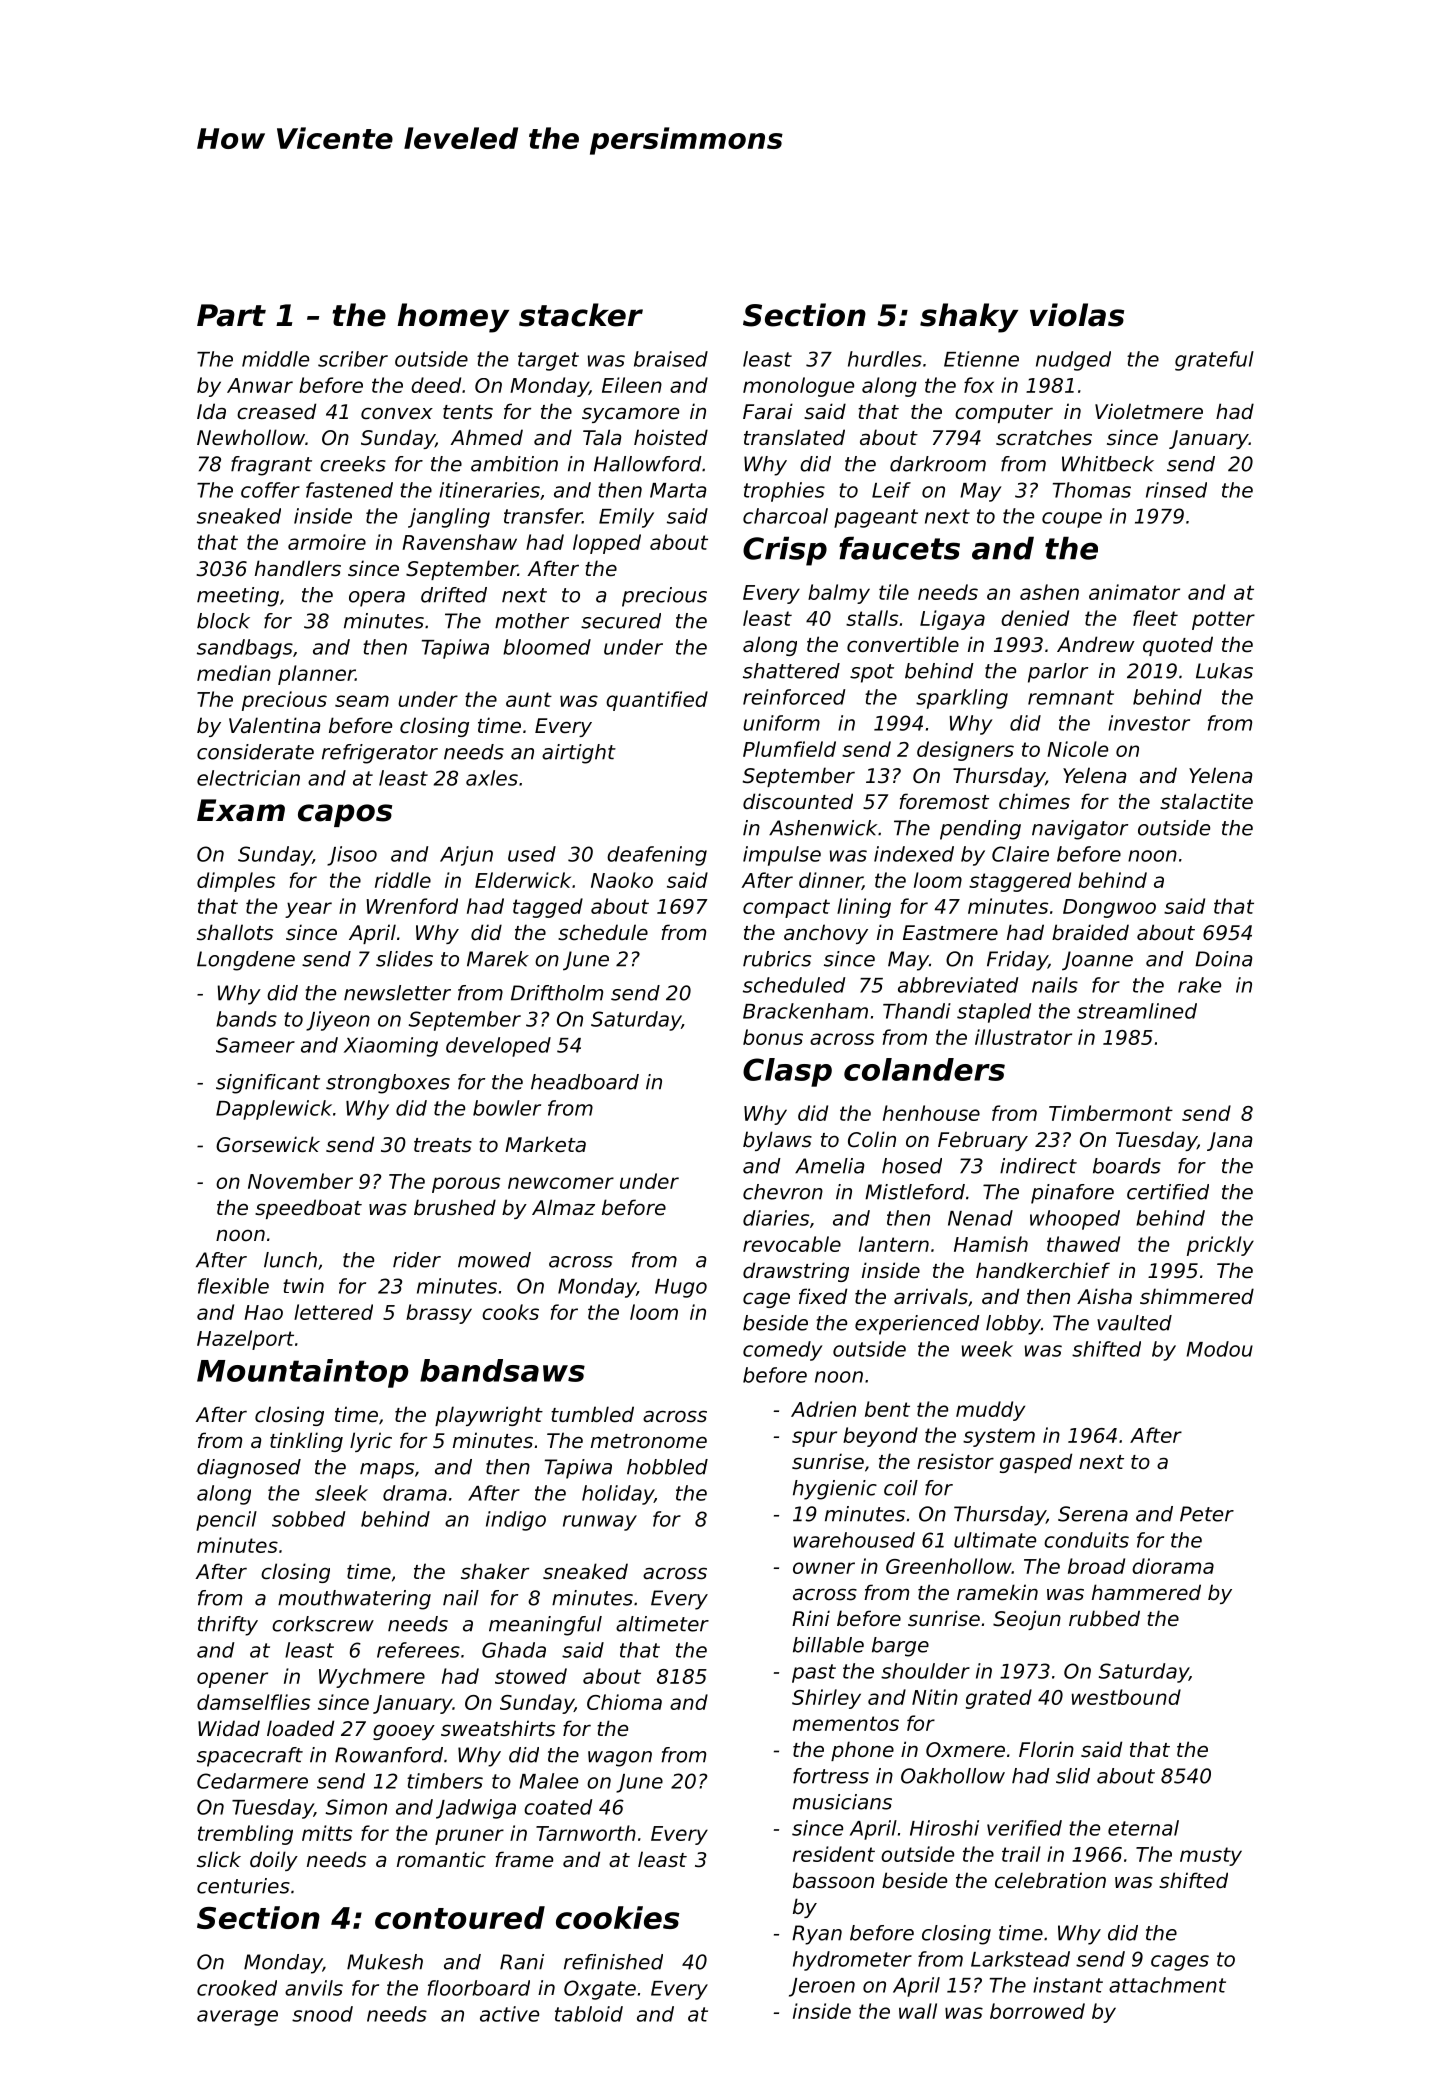  I want to click on fox, so click(979, 385).
